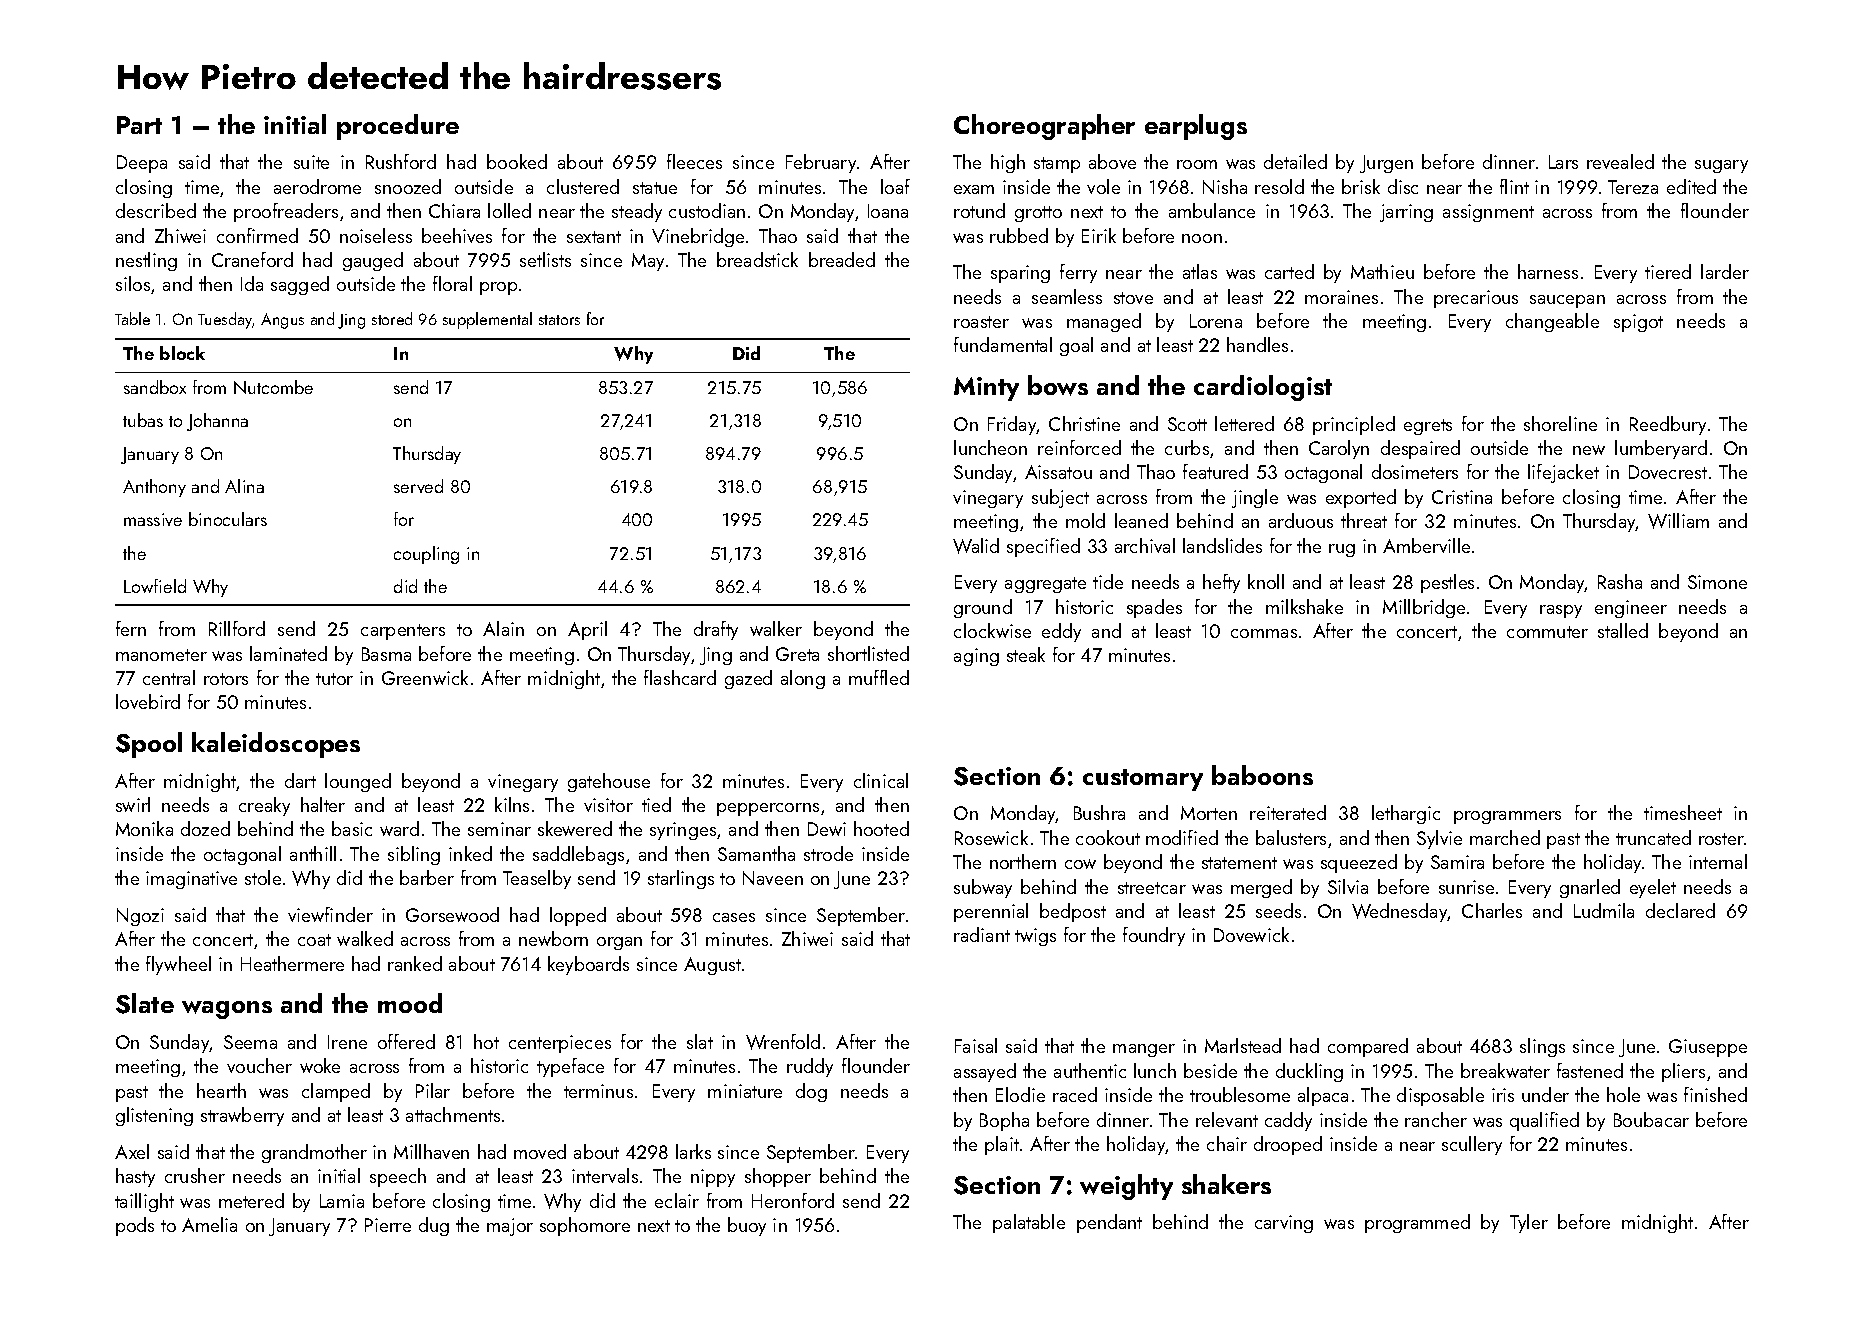 This page has width=1864, height=1318. I want to click on miniature, so click(745, 1091).
